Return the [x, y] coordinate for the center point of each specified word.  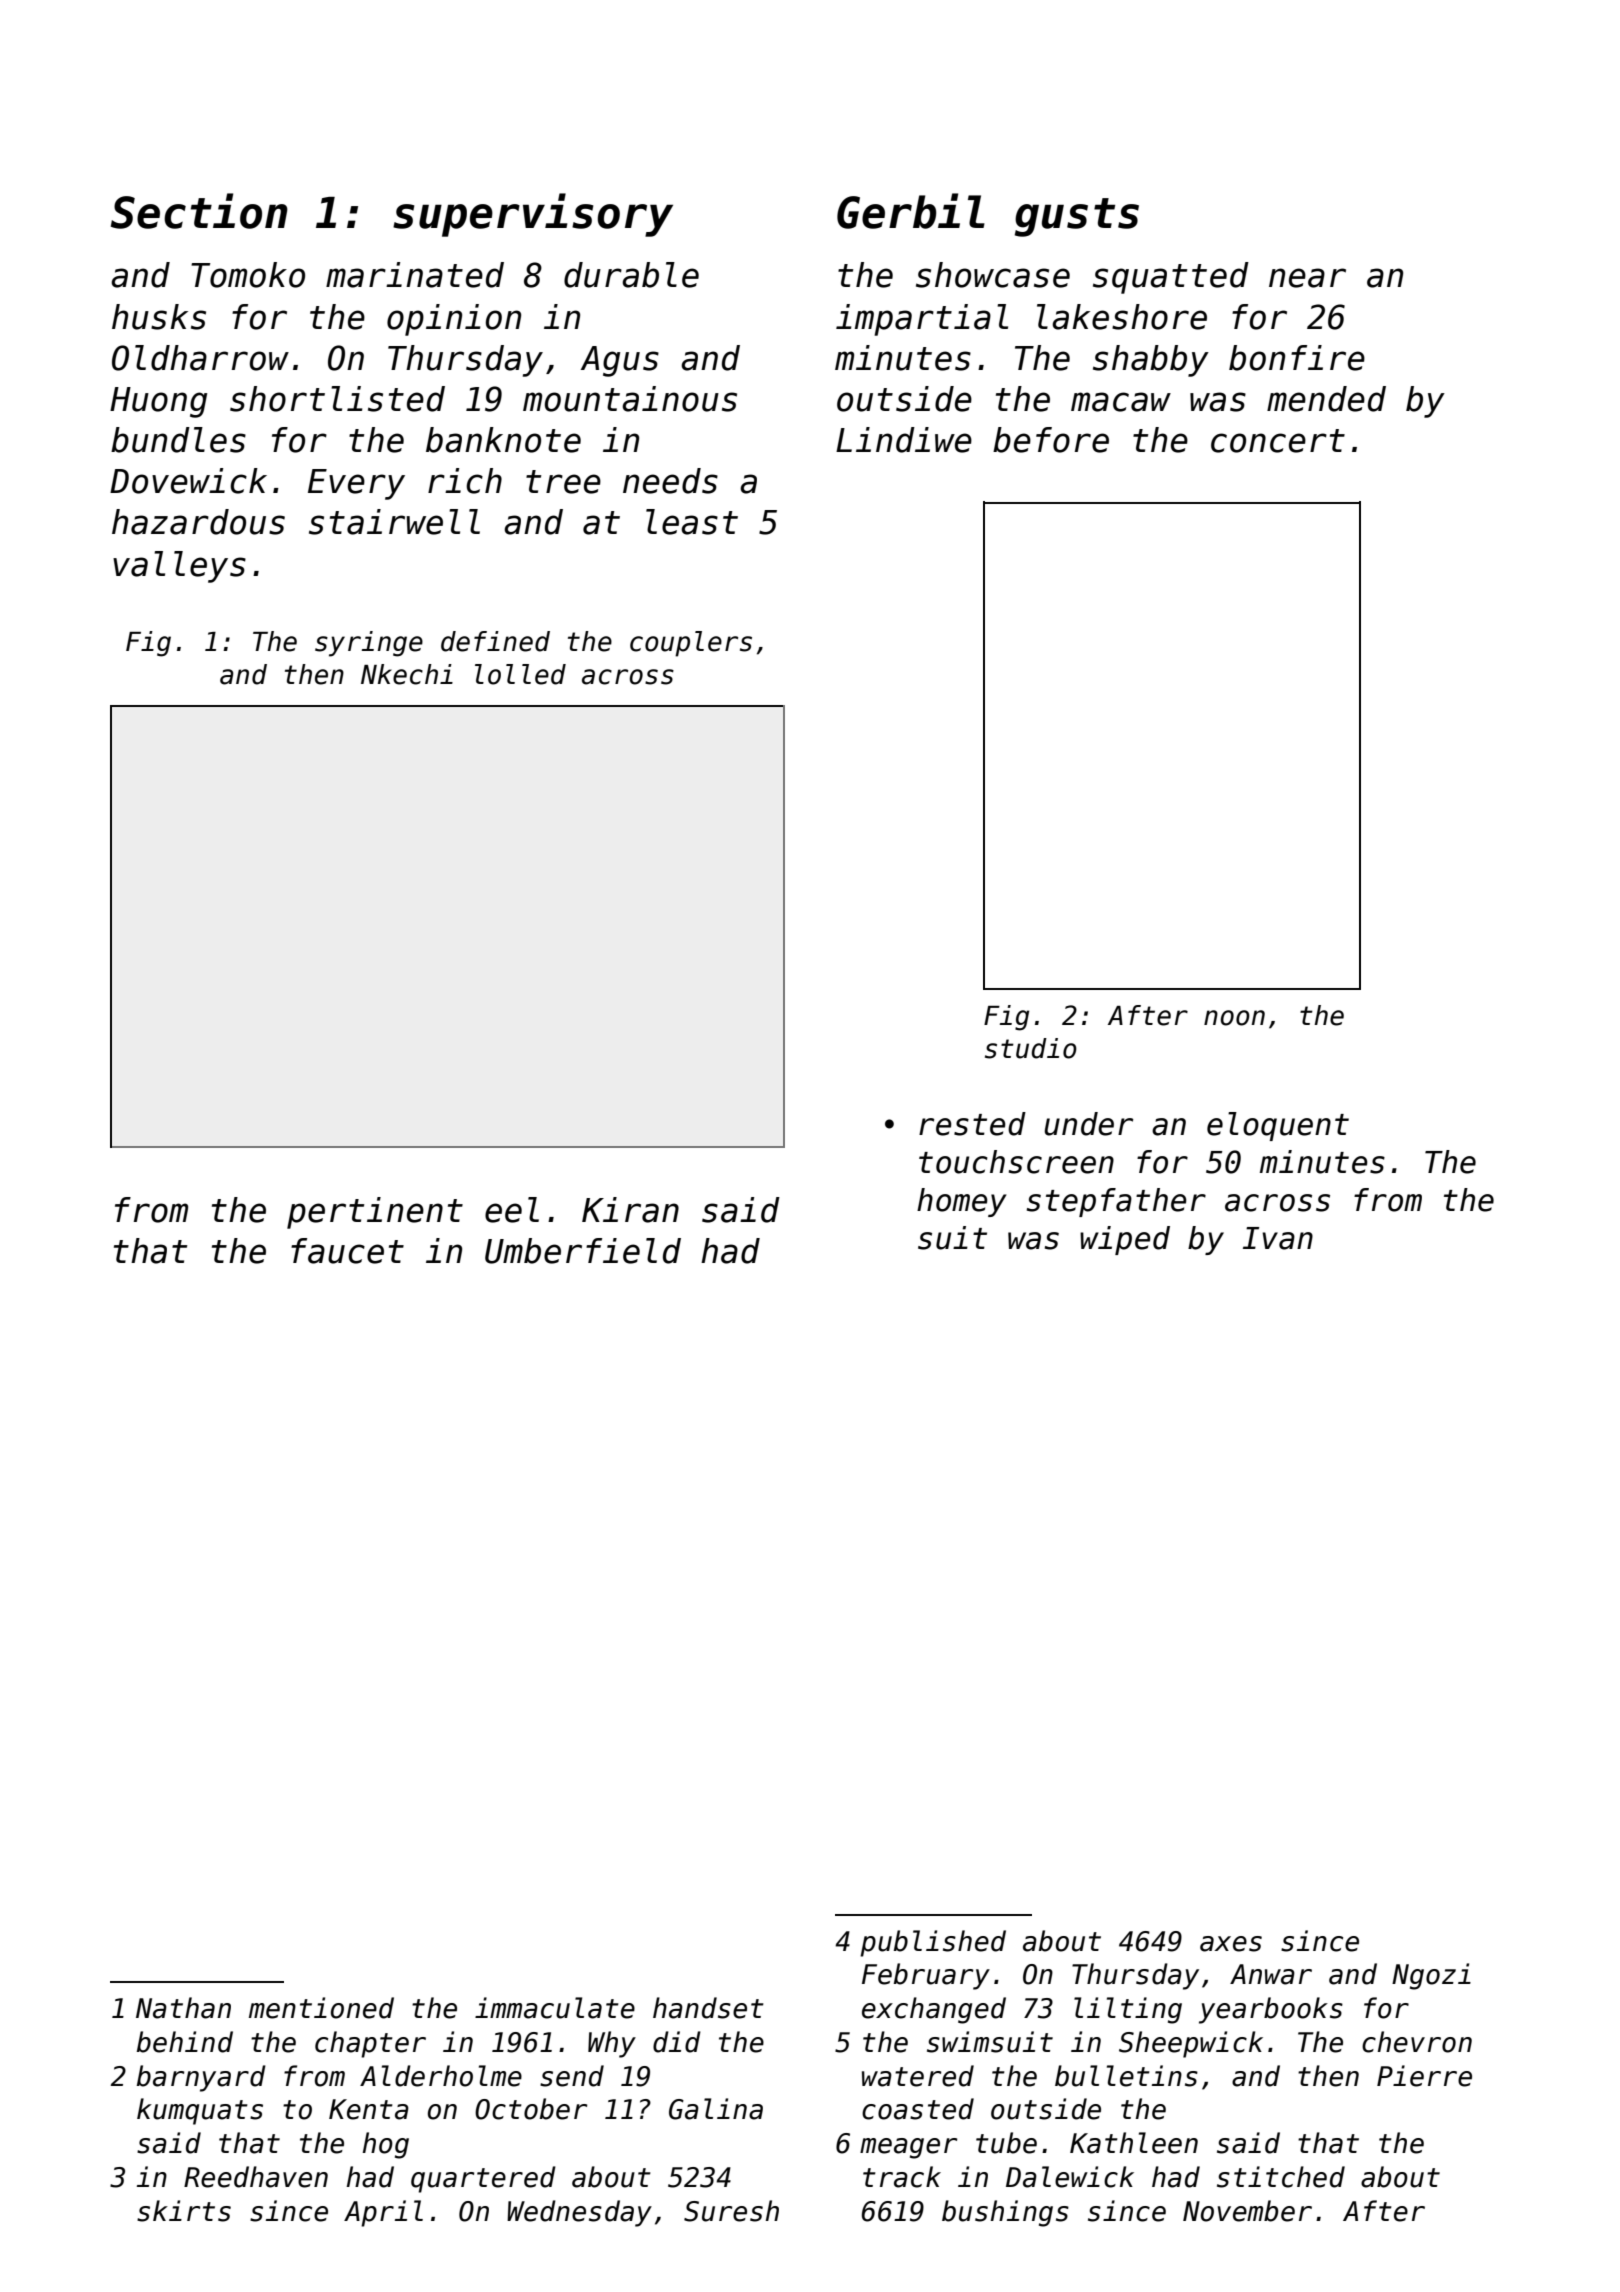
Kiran [630, 1210]
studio [1031, 1048]
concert [1278, 441]
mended [1326, 399]
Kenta [369, 2109]
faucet [347, 1251]
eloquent [1278, 1126]
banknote [503, 440]
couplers [691, 644]
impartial [922, 320]
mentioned [321, 2008]
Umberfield [583, 1251]
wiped [1125, 1240]
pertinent [375, 1213]
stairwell [394, 522]
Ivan [1278, 1238]
